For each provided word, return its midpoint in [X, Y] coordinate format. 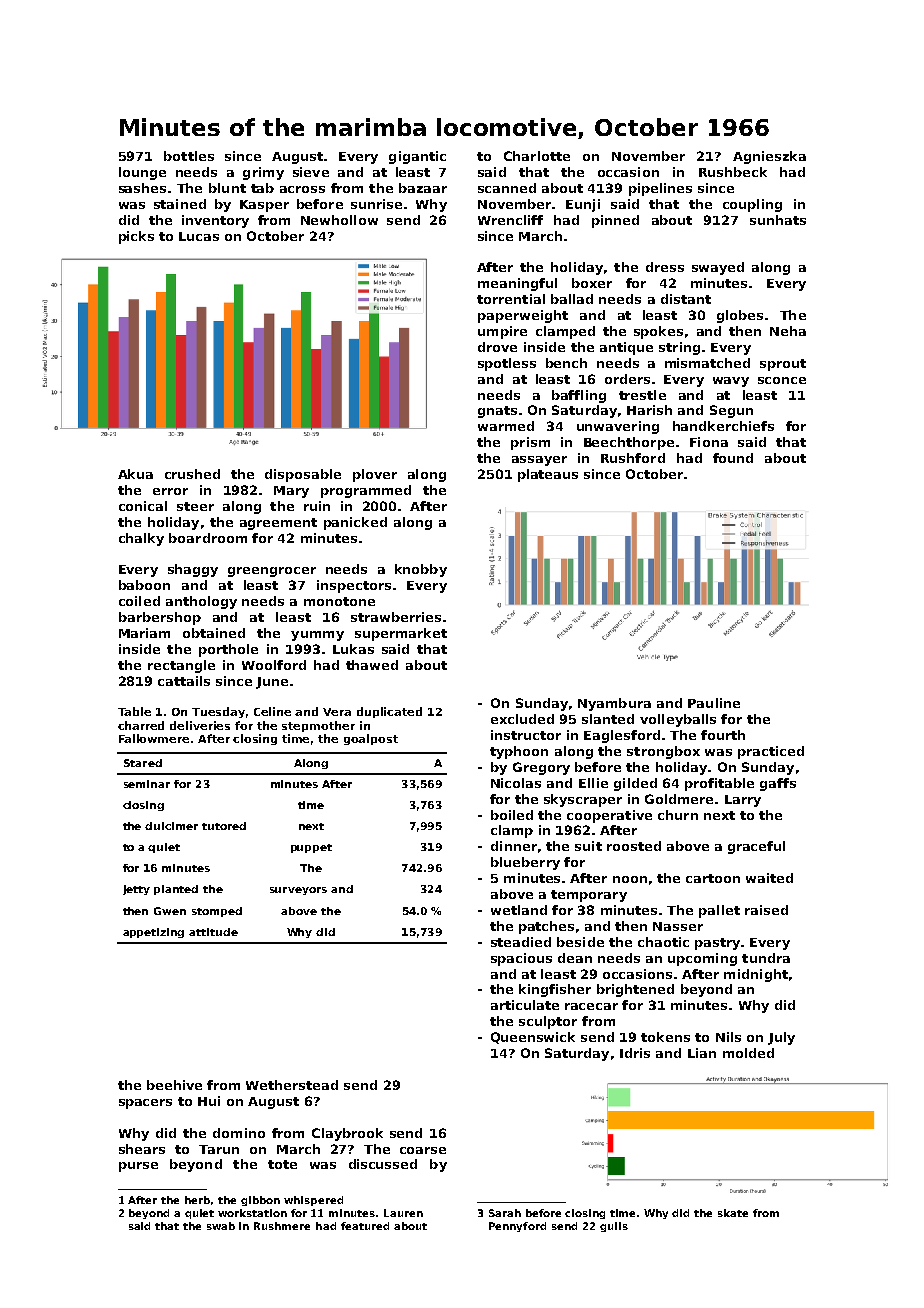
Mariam [144, 633]
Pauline [714, 703]
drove [497, 347]
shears [142, 1149]
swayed [718, 268]
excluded [522, 719]
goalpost [371, 739]
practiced [771, 752]
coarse [423, 1150]
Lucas [199, 236]
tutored [224, 826]
